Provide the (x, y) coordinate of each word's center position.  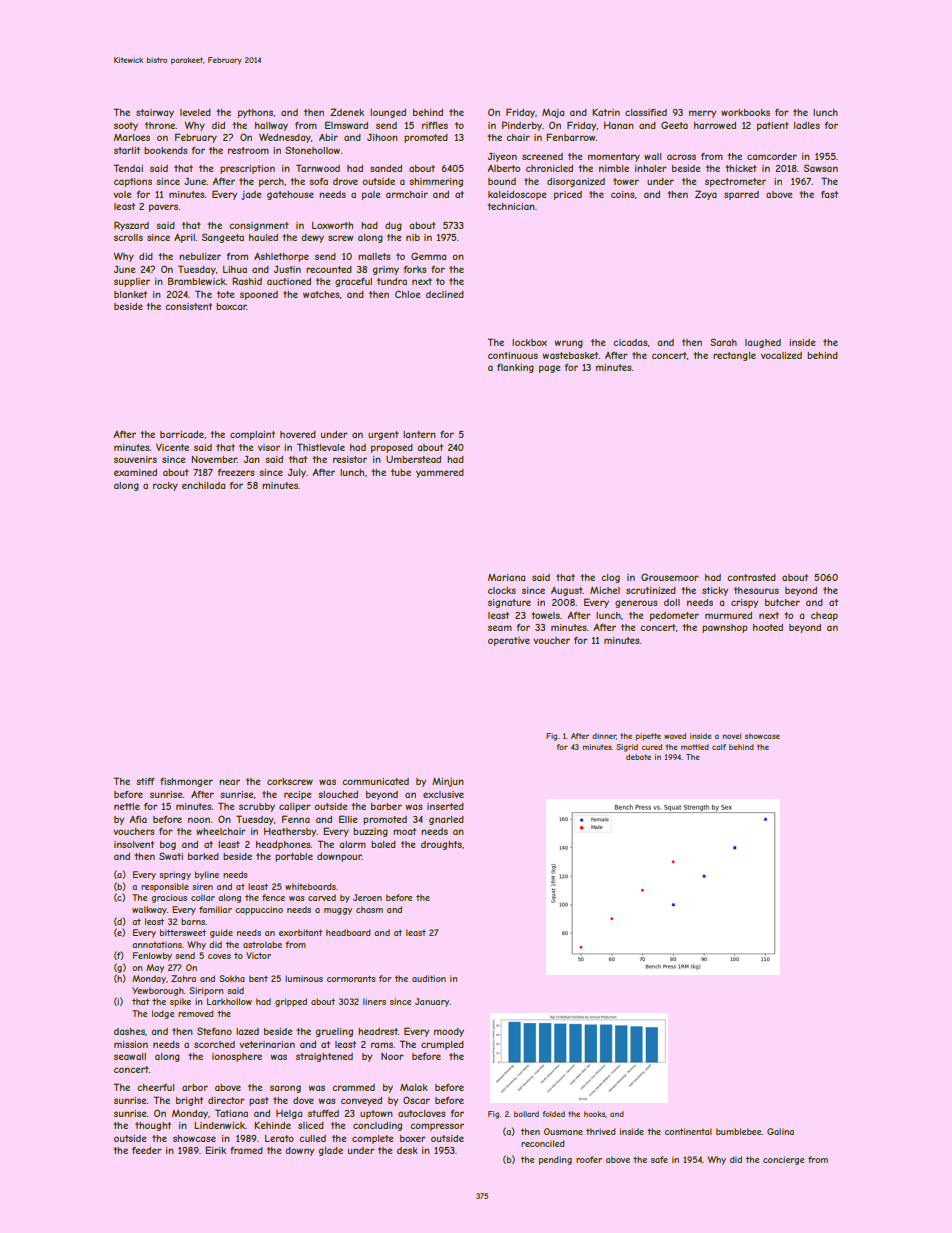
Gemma (428, 256)
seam (500, 628)
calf (719, 747)
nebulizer (200, 256)
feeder (147, 1150)
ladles (807, 125)
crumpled (442, 1045)
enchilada (203, 485)
